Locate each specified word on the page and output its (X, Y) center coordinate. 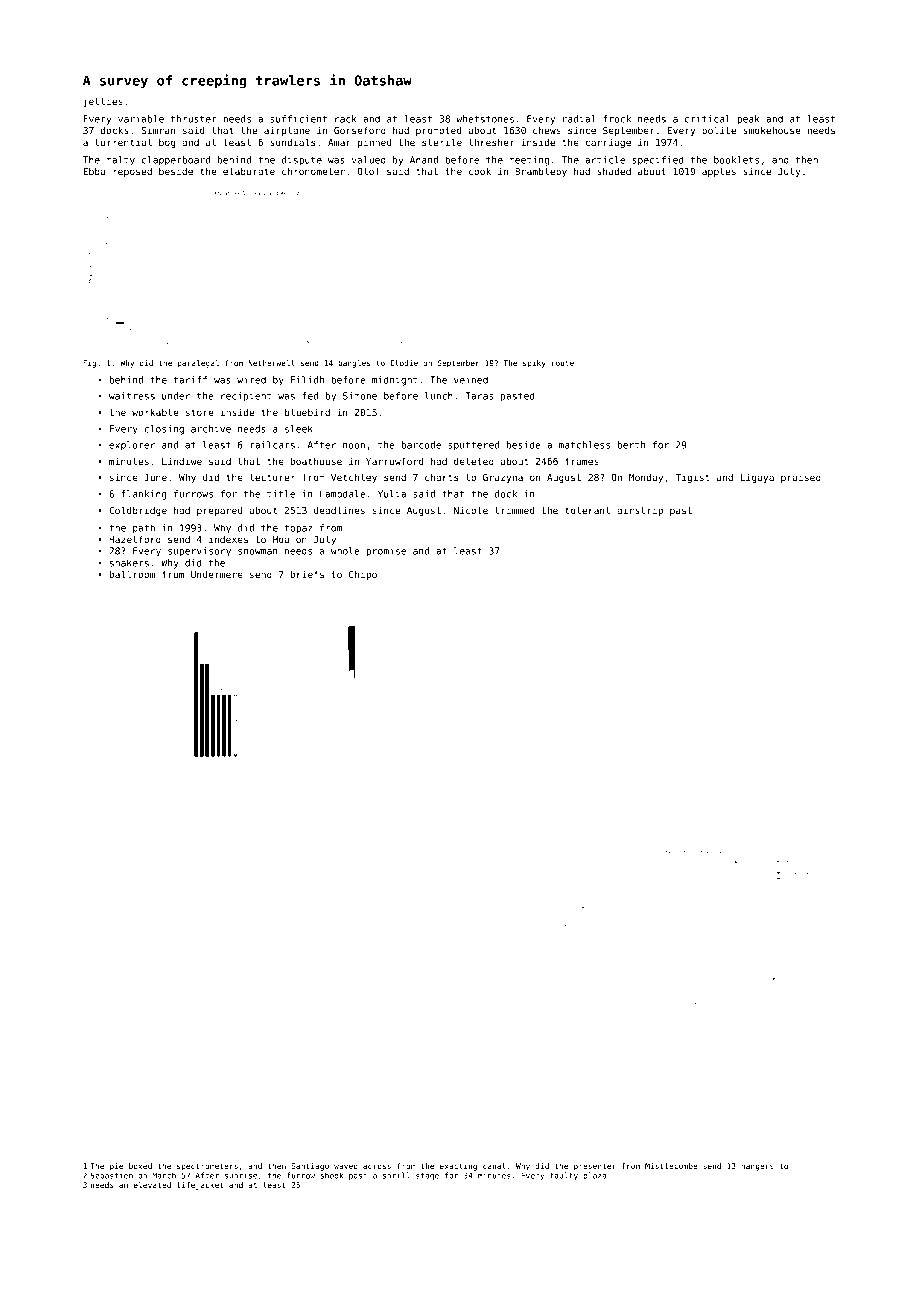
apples (719, 172)
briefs (307, 574)
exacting (458, 1167)
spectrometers (207, 1167)
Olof (368, 171)
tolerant (587, 510)
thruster (194, 119)
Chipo (363, 575)
